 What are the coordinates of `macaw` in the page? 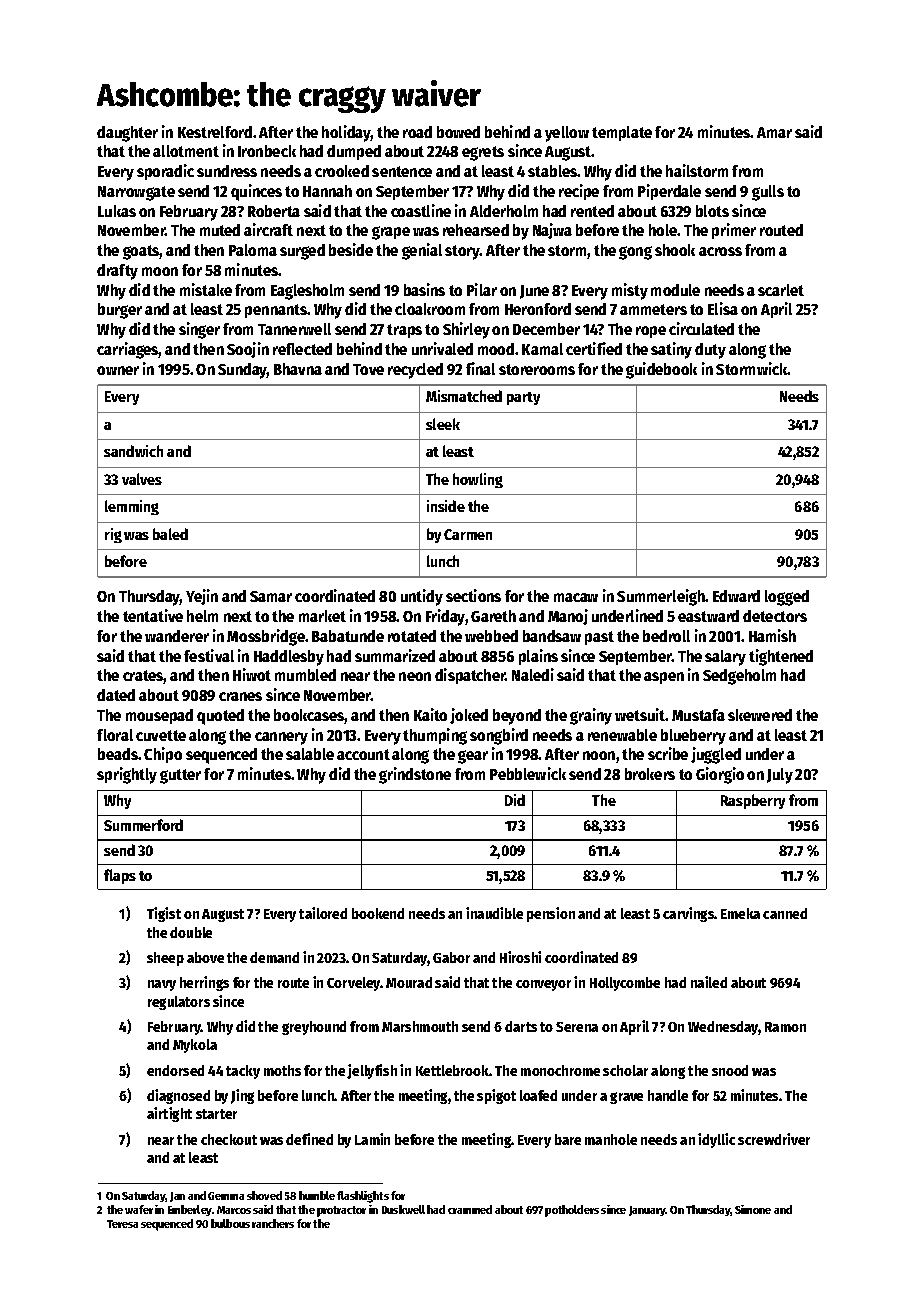 It's located at (576, 597).
